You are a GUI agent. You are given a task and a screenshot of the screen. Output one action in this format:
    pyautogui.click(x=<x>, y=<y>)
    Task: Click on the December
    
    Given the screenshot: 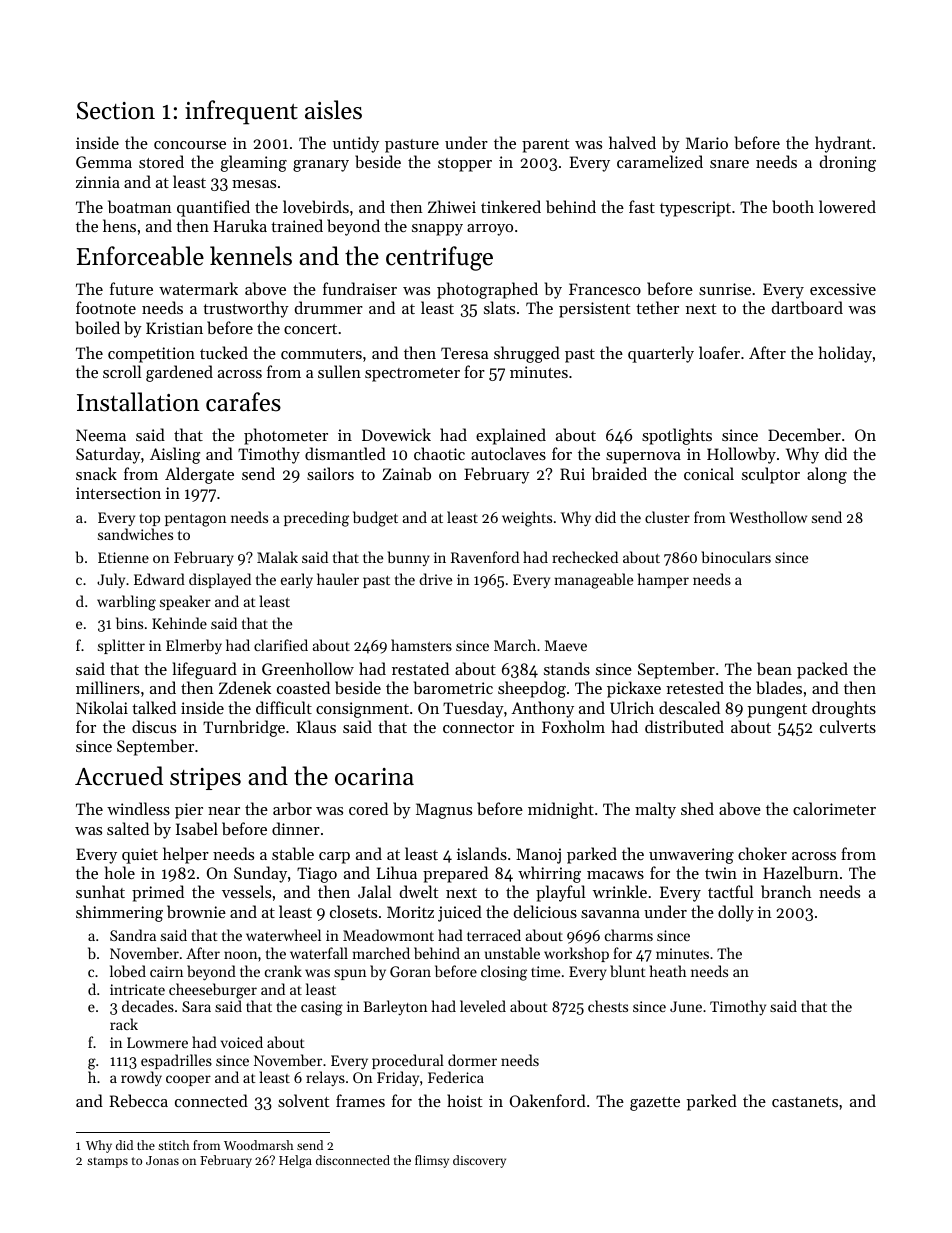 What is the action you would take?
    pyautogui.click(x=804, y=434)
